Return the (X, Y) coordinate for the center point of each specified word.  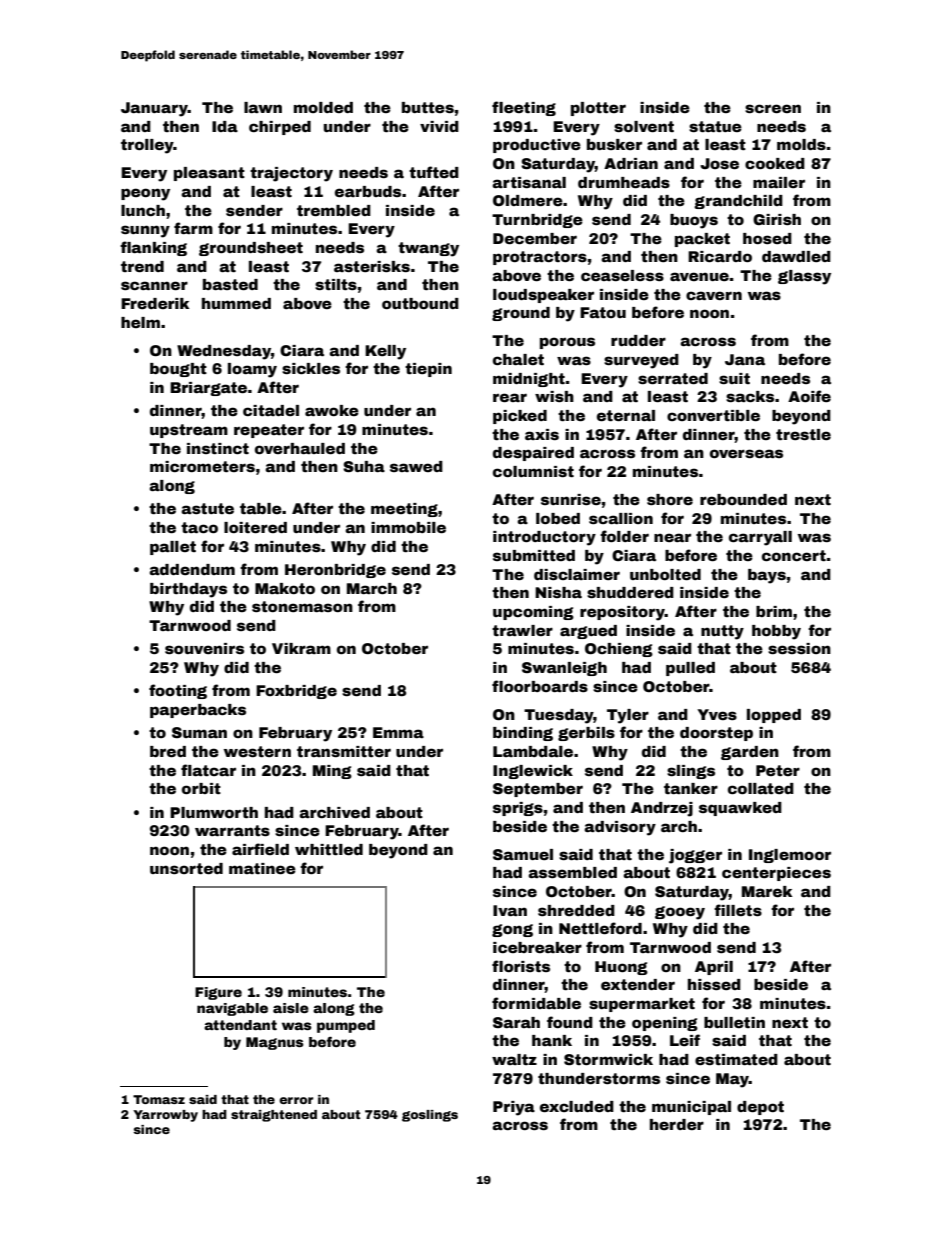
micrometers (202, 466)
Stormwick (608, 1059)
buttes (428, 107)
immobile (408, 527)
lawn (263, 107)
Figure (218, 993)
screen (773, 108)
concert (794, 555)
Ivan (510, 910)
